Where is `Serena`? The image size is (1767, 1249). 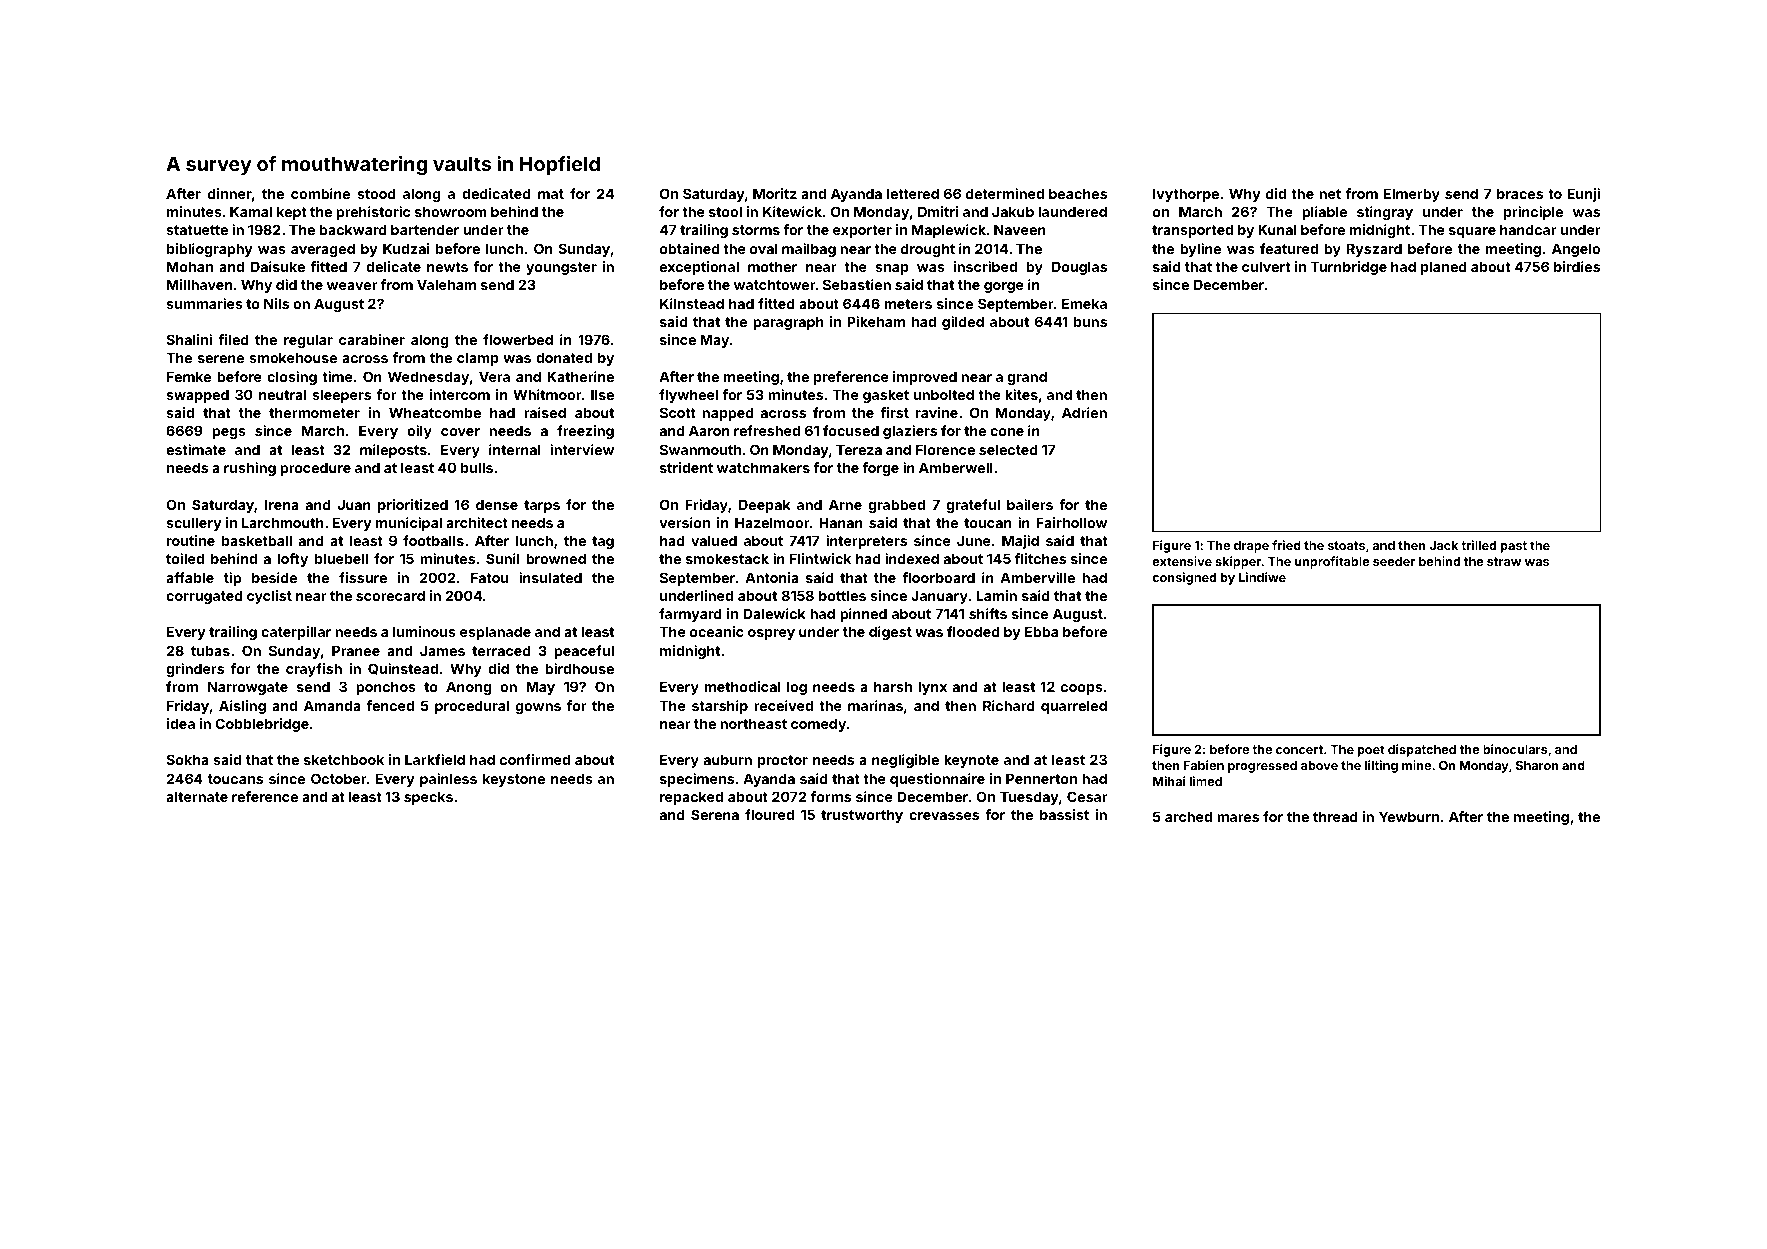 Serena is located at coordinates (715, 814).
